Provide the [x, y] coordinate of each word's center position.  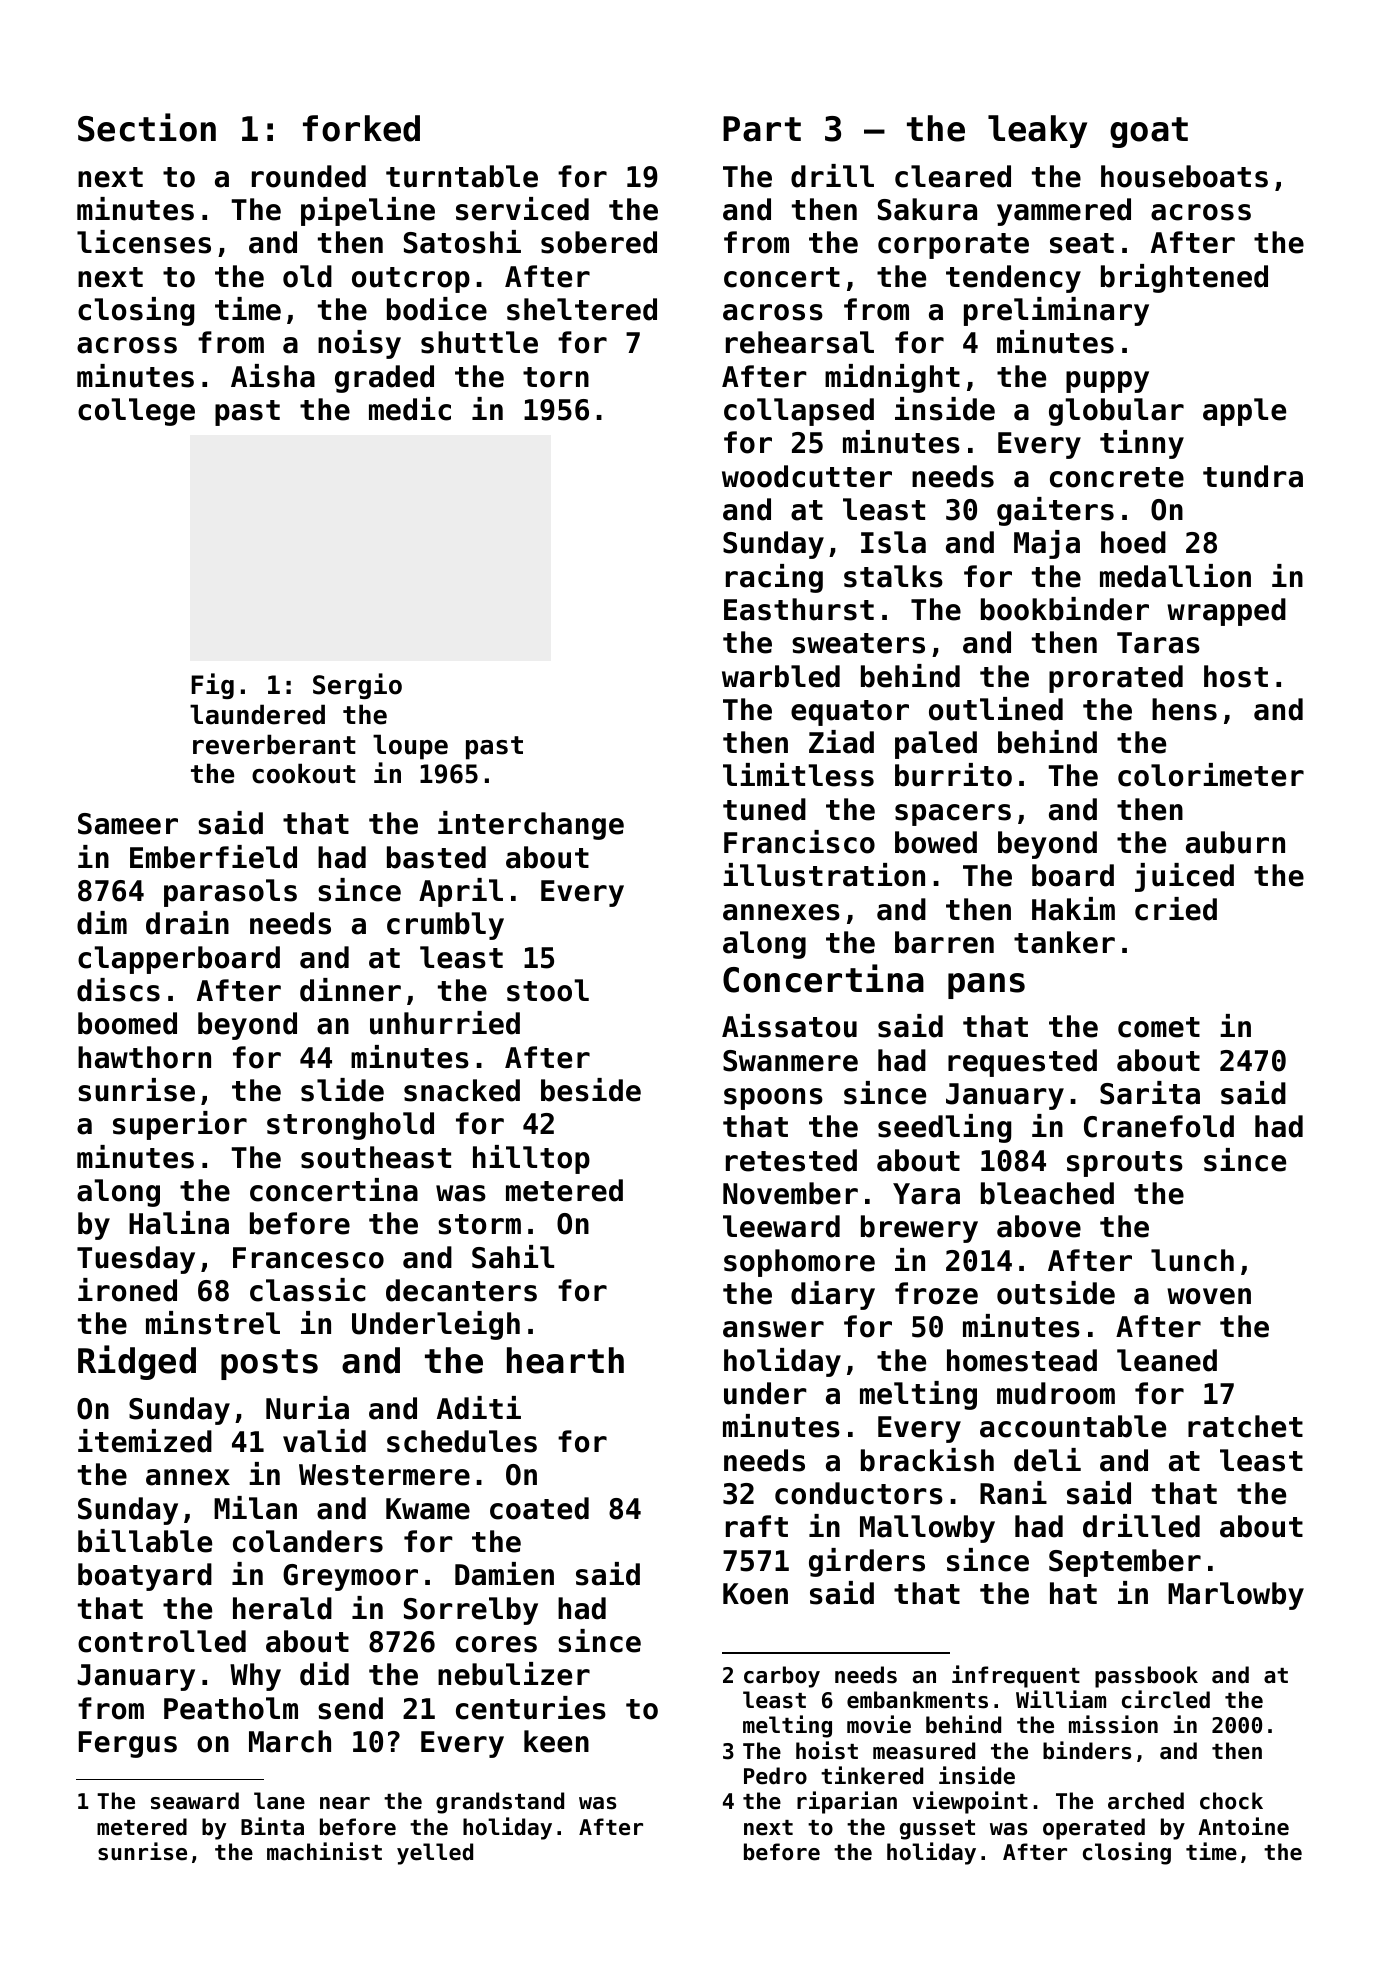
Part [762, 129]
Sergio [357, 686]
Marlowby [1236, 1596]
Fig [212, 686]
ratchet [1245, 1426]
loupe [410, 747]
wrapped [1226, 612]
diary [833, 1295]
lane [279, 1801]
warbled [781, 676]
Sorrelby [471, 1611]
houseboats [1184, 176]
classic [308, 1290]
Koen [755, 1594]
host [1236, 676]
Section [147, 127]
